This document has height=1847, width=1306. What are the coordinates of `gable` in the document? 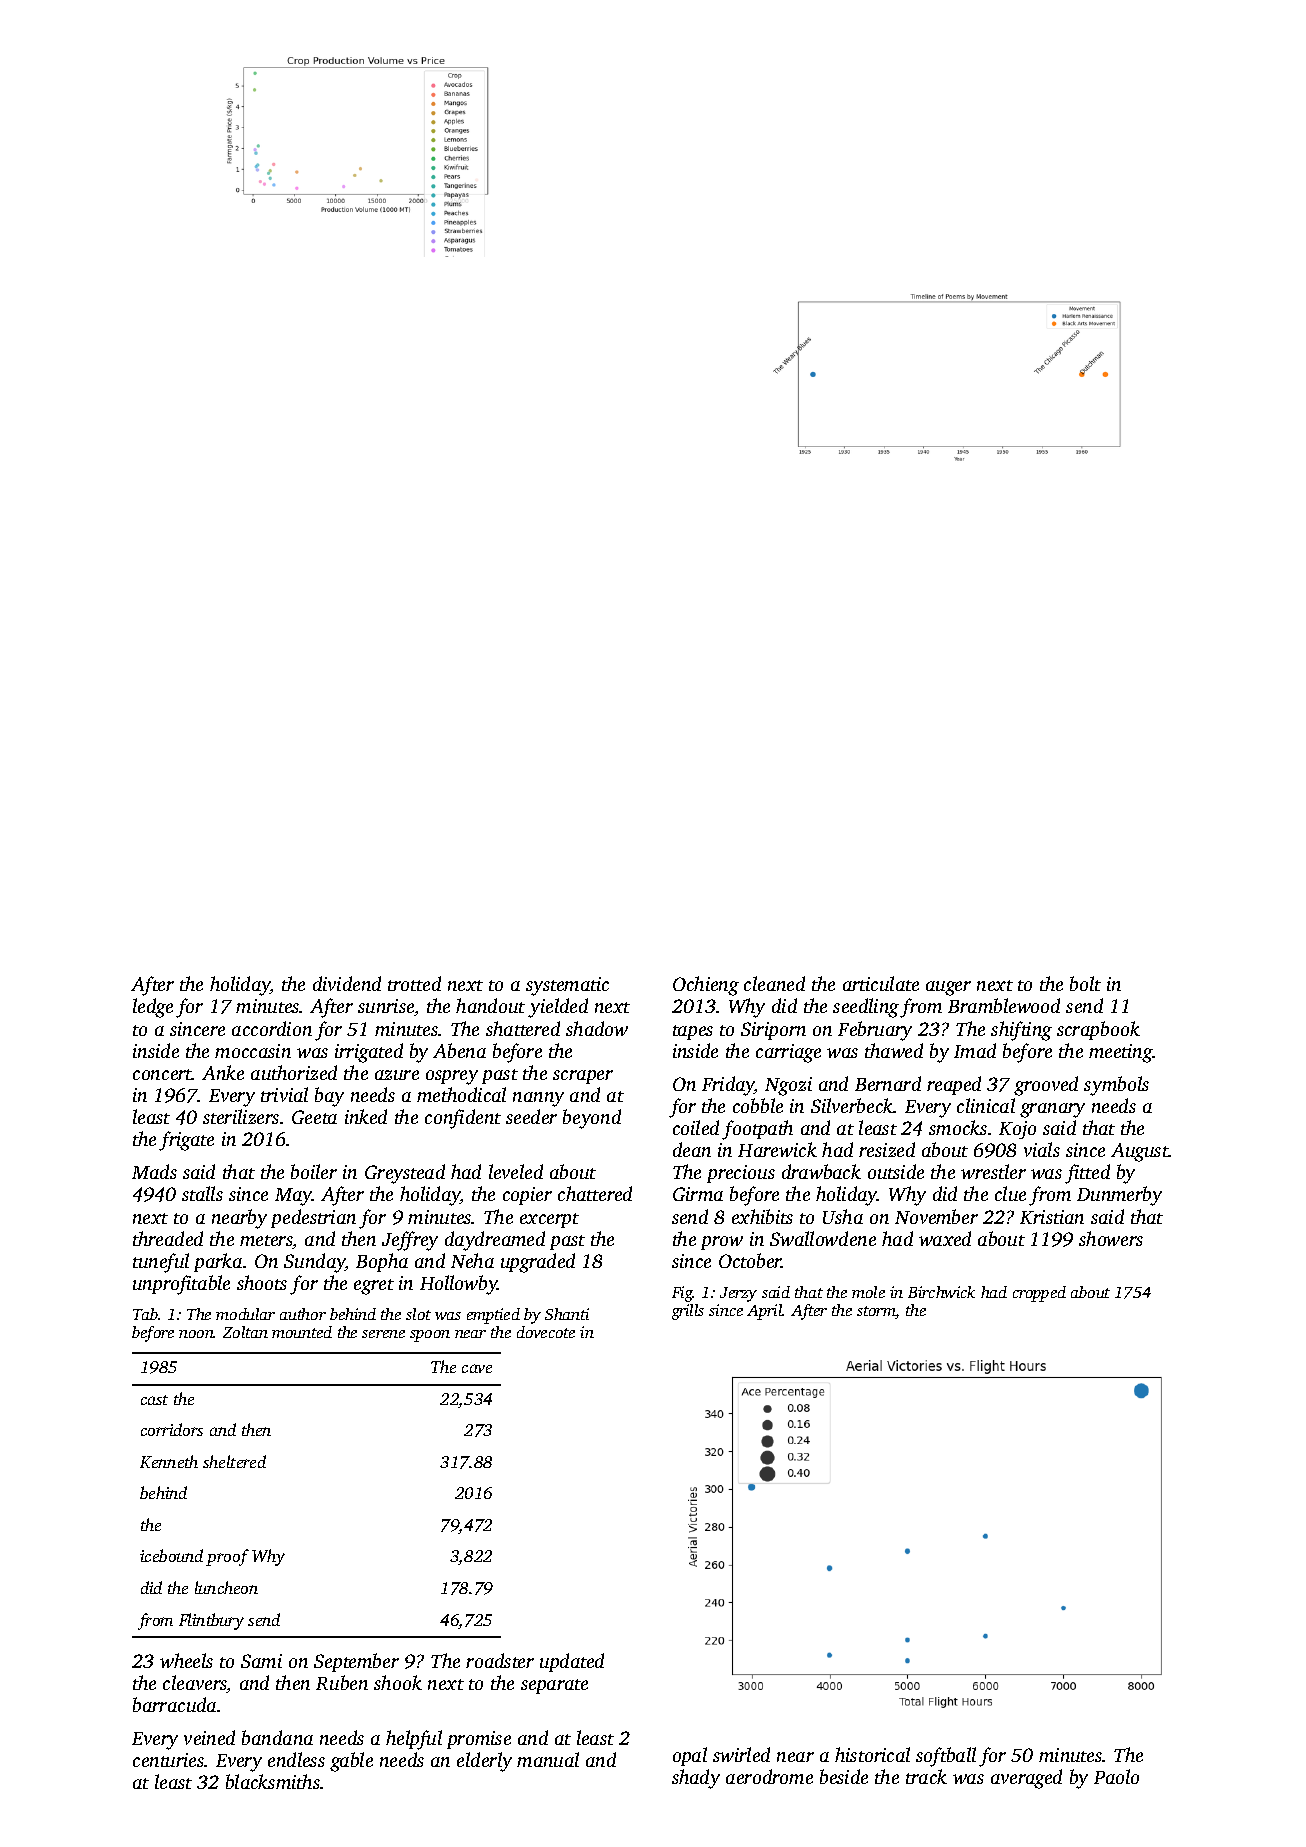 It's located at (351, 1762).
